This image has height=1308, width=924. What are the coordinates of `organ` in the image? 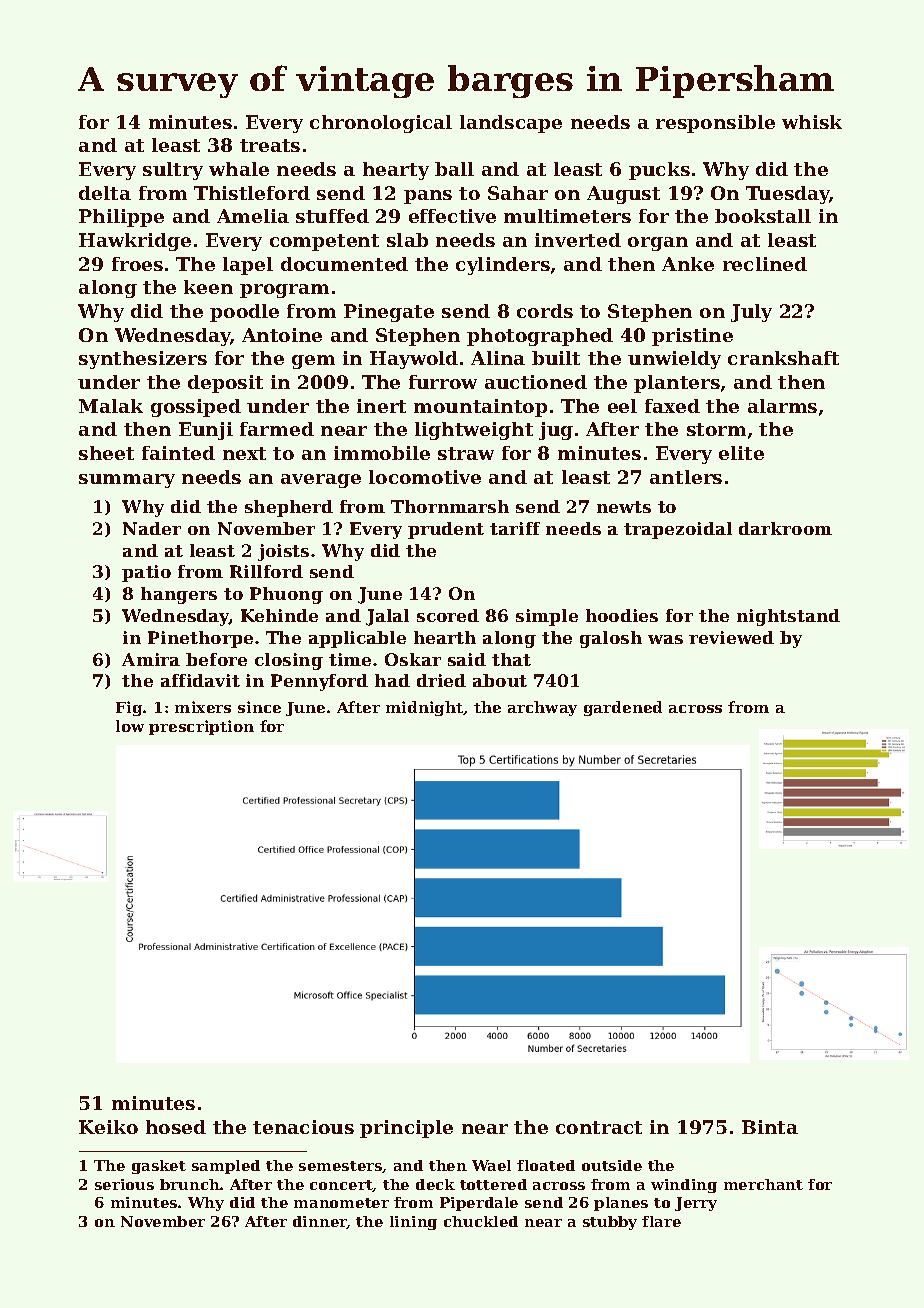 It's located at (658, 244).
